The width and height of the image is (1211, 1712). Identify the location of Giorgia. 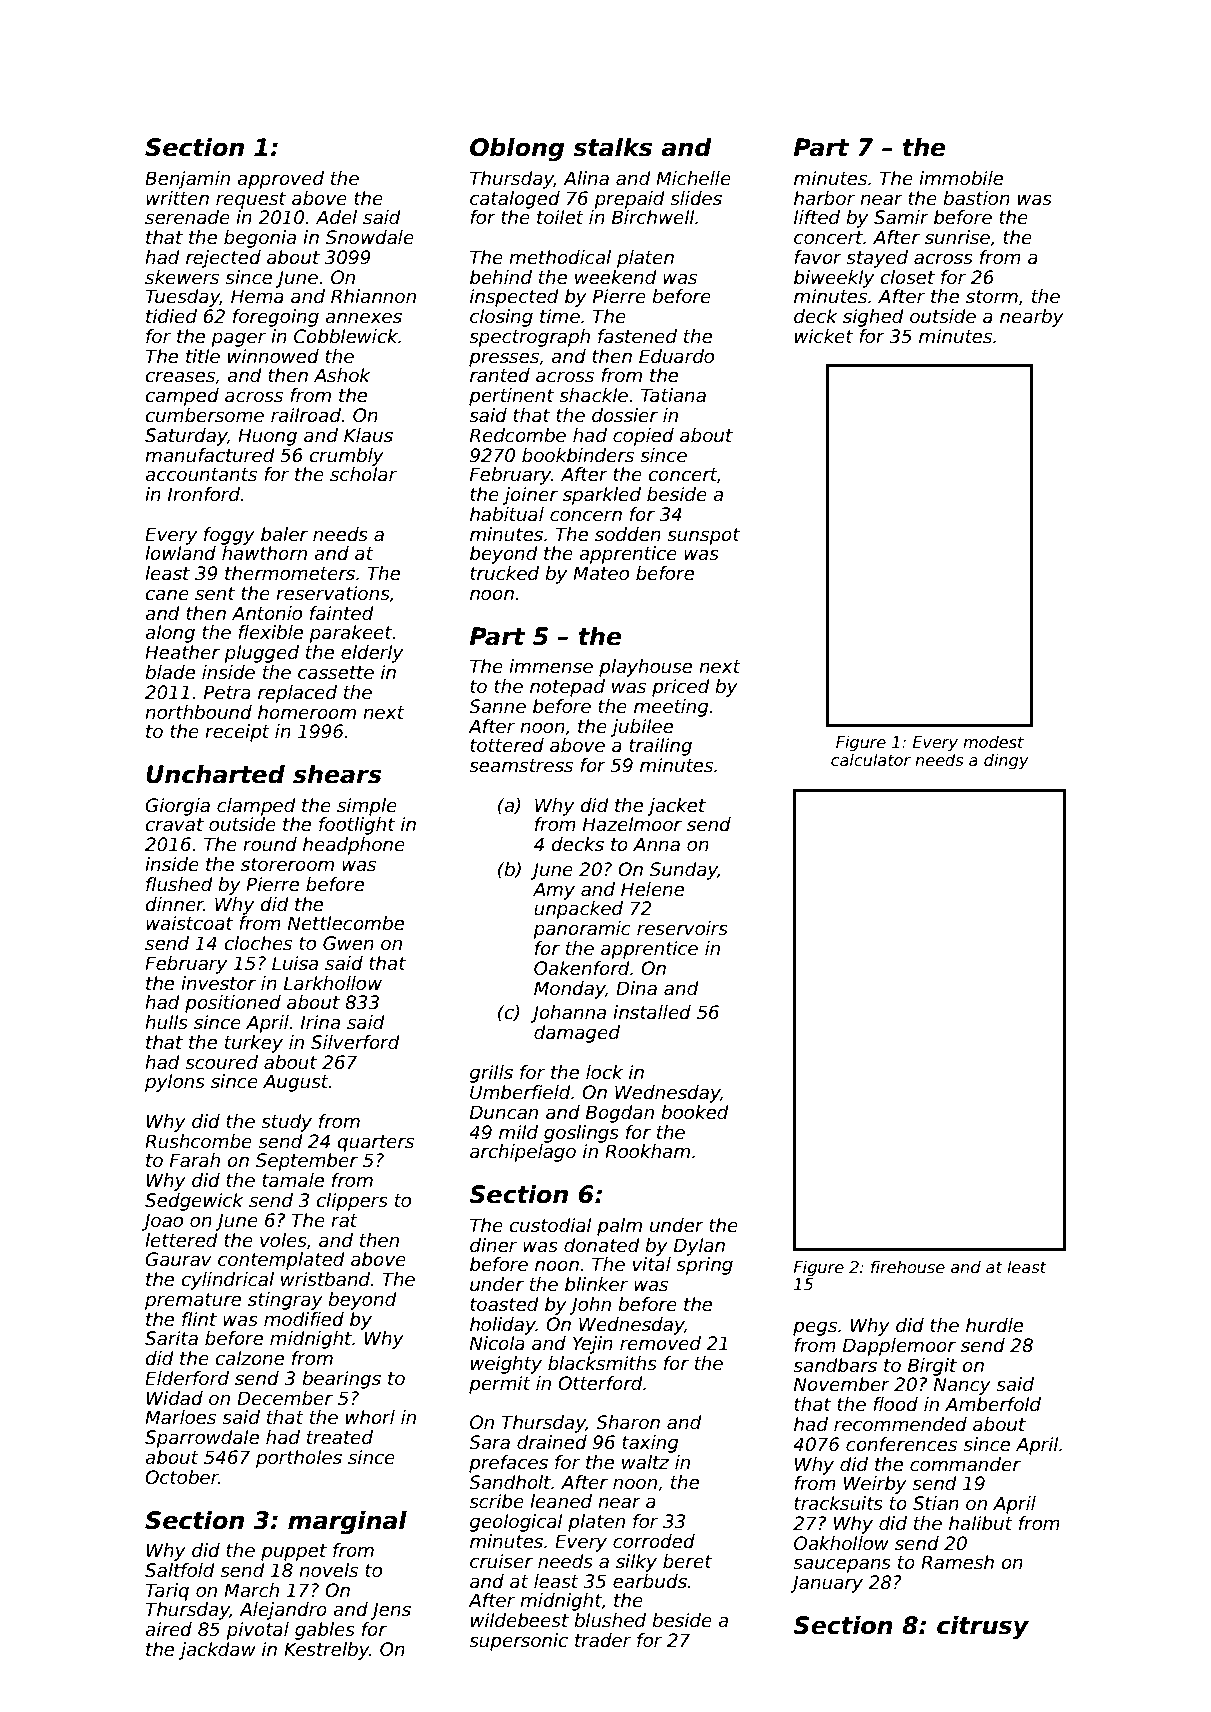
(178, 807).
